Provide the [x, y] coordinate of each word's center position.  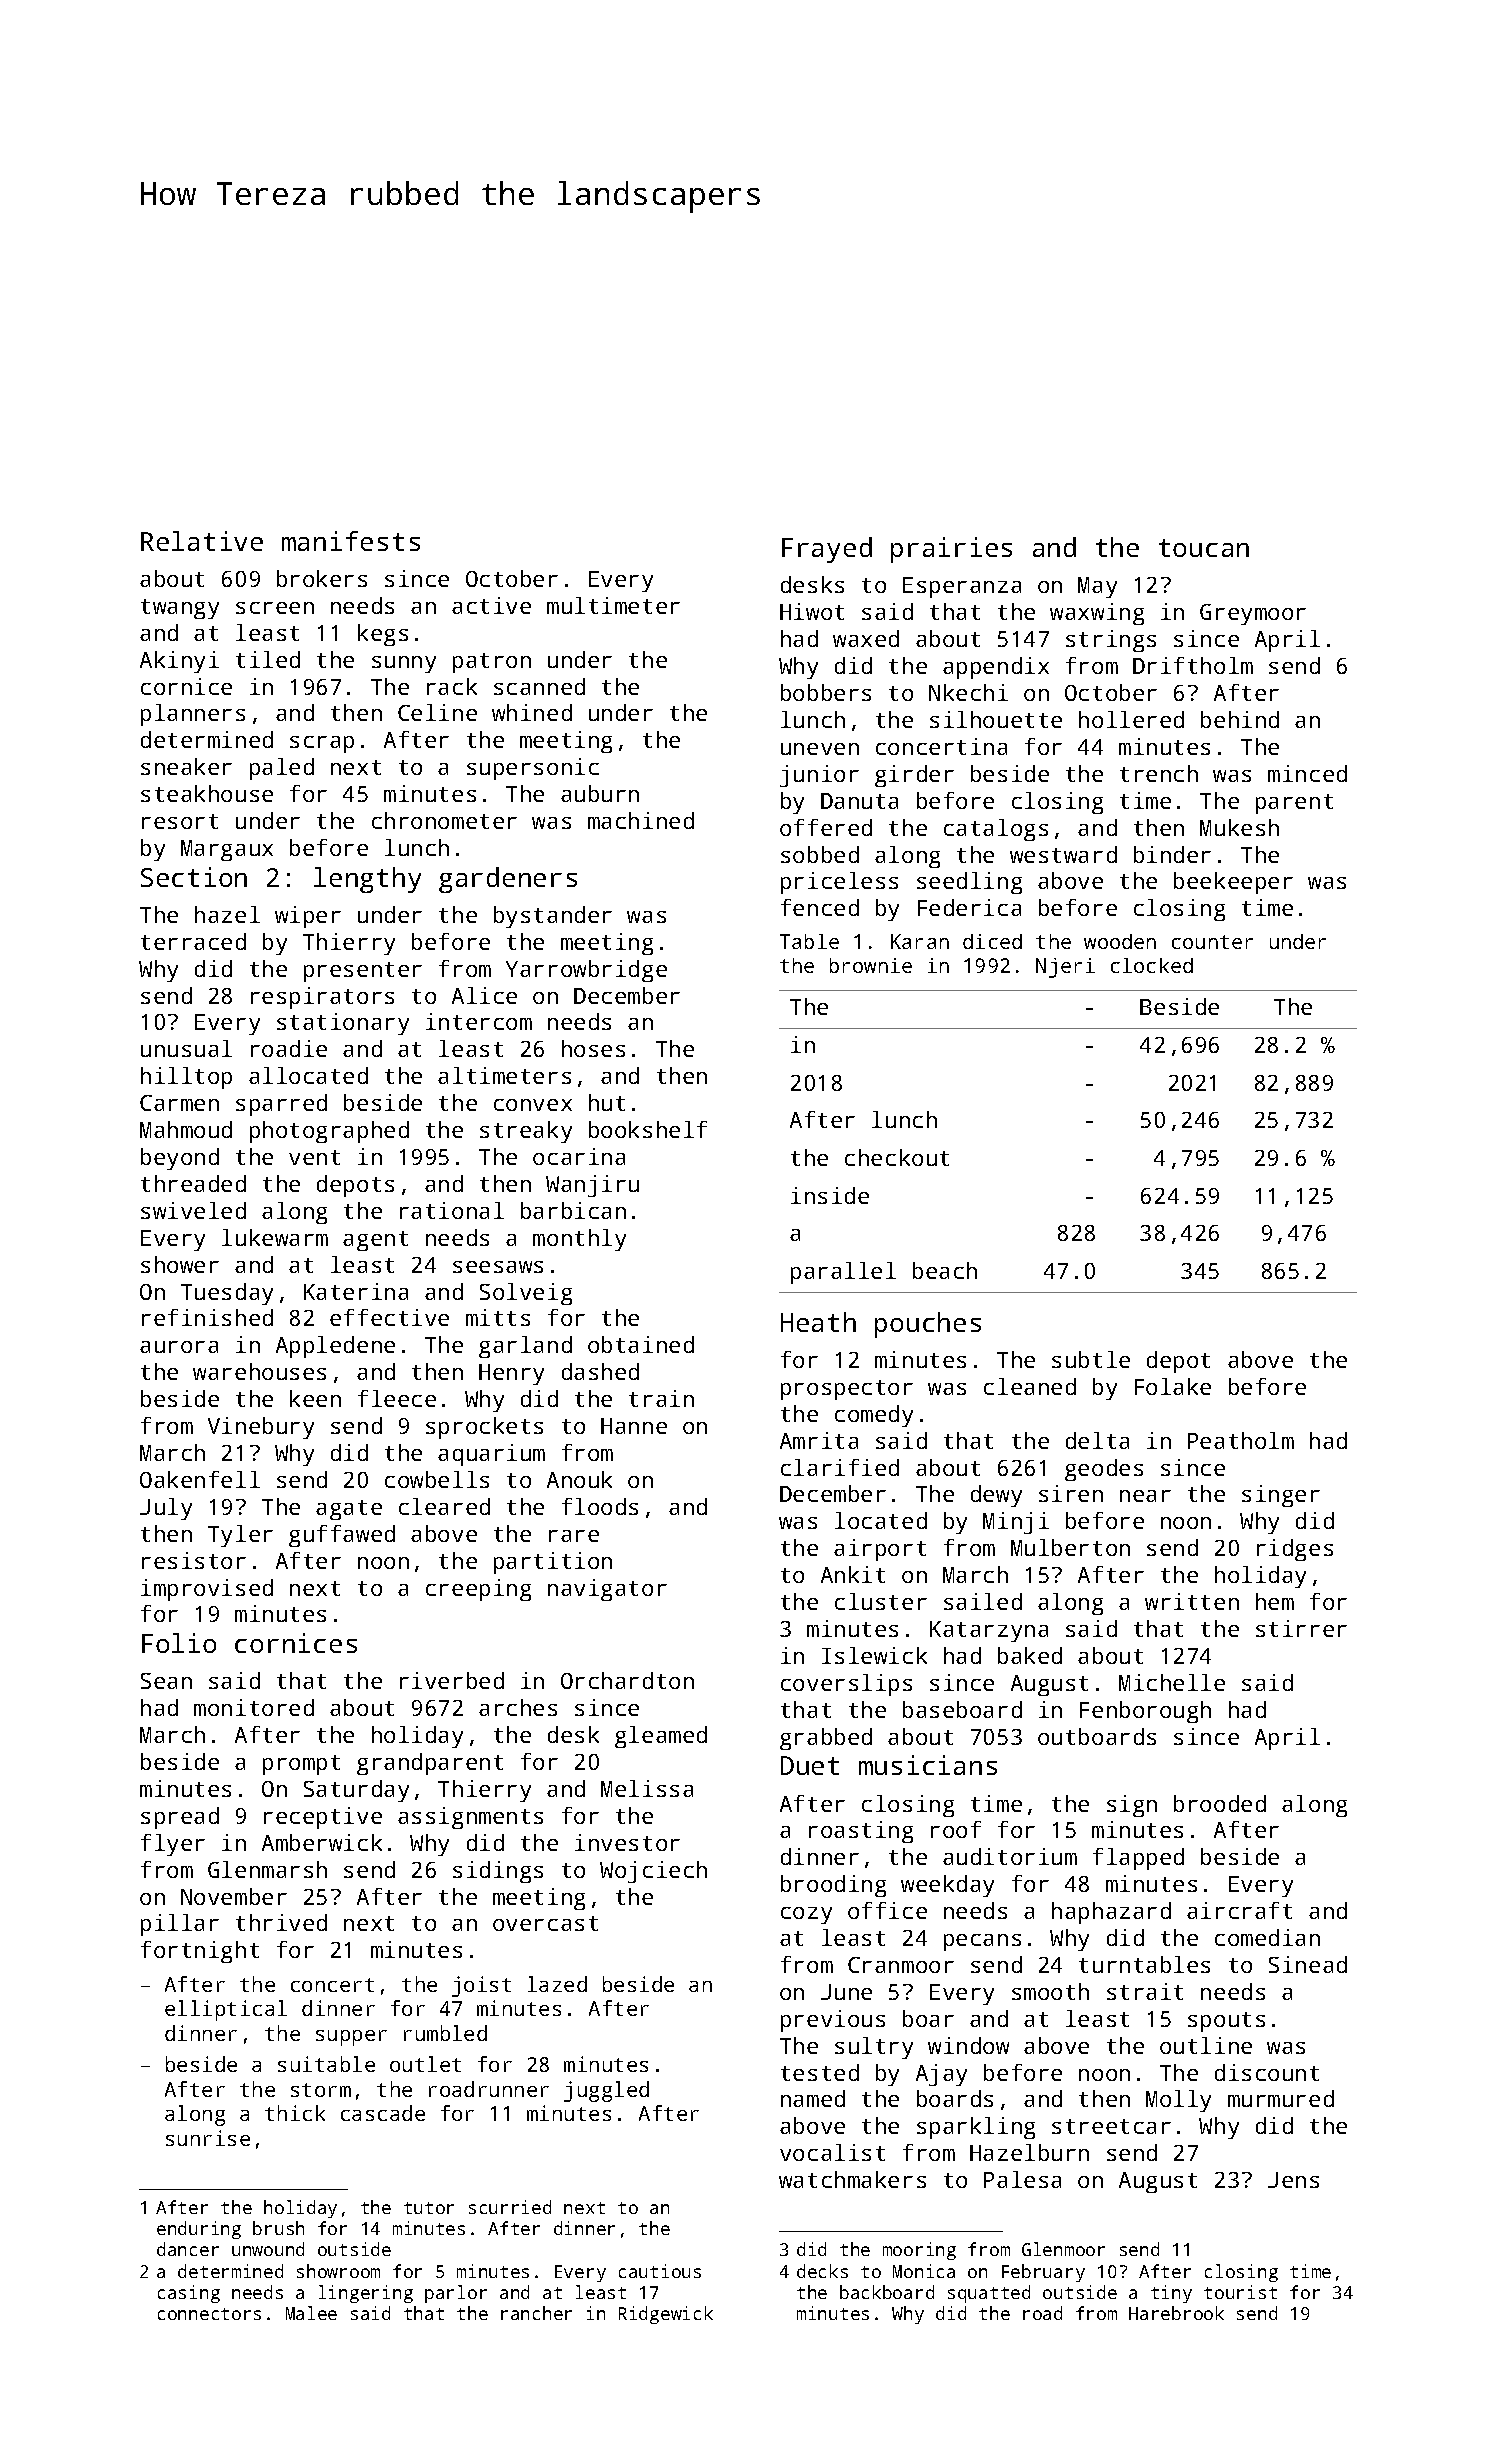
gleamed [661, 1737]
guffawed [342, 1536]
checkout [897, 1157]
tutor [429, 2208]
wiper [308, 917]
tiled [268, 659]
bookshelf [648, 1129]
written [1192, 1601]
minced [1307, 773]
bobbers [826, 692]
